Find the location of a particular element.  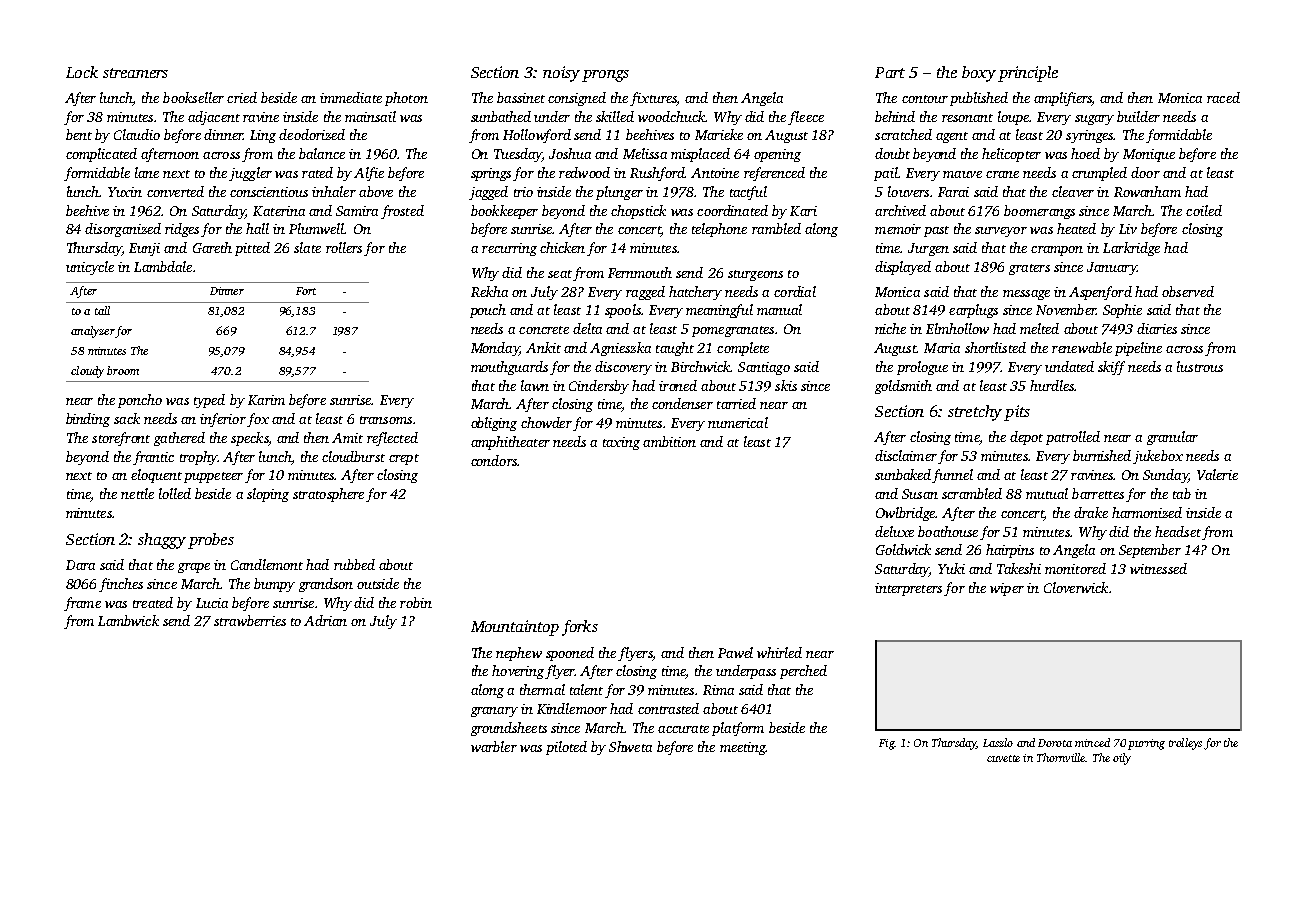

sloping is located at coordinates (268, 495).
